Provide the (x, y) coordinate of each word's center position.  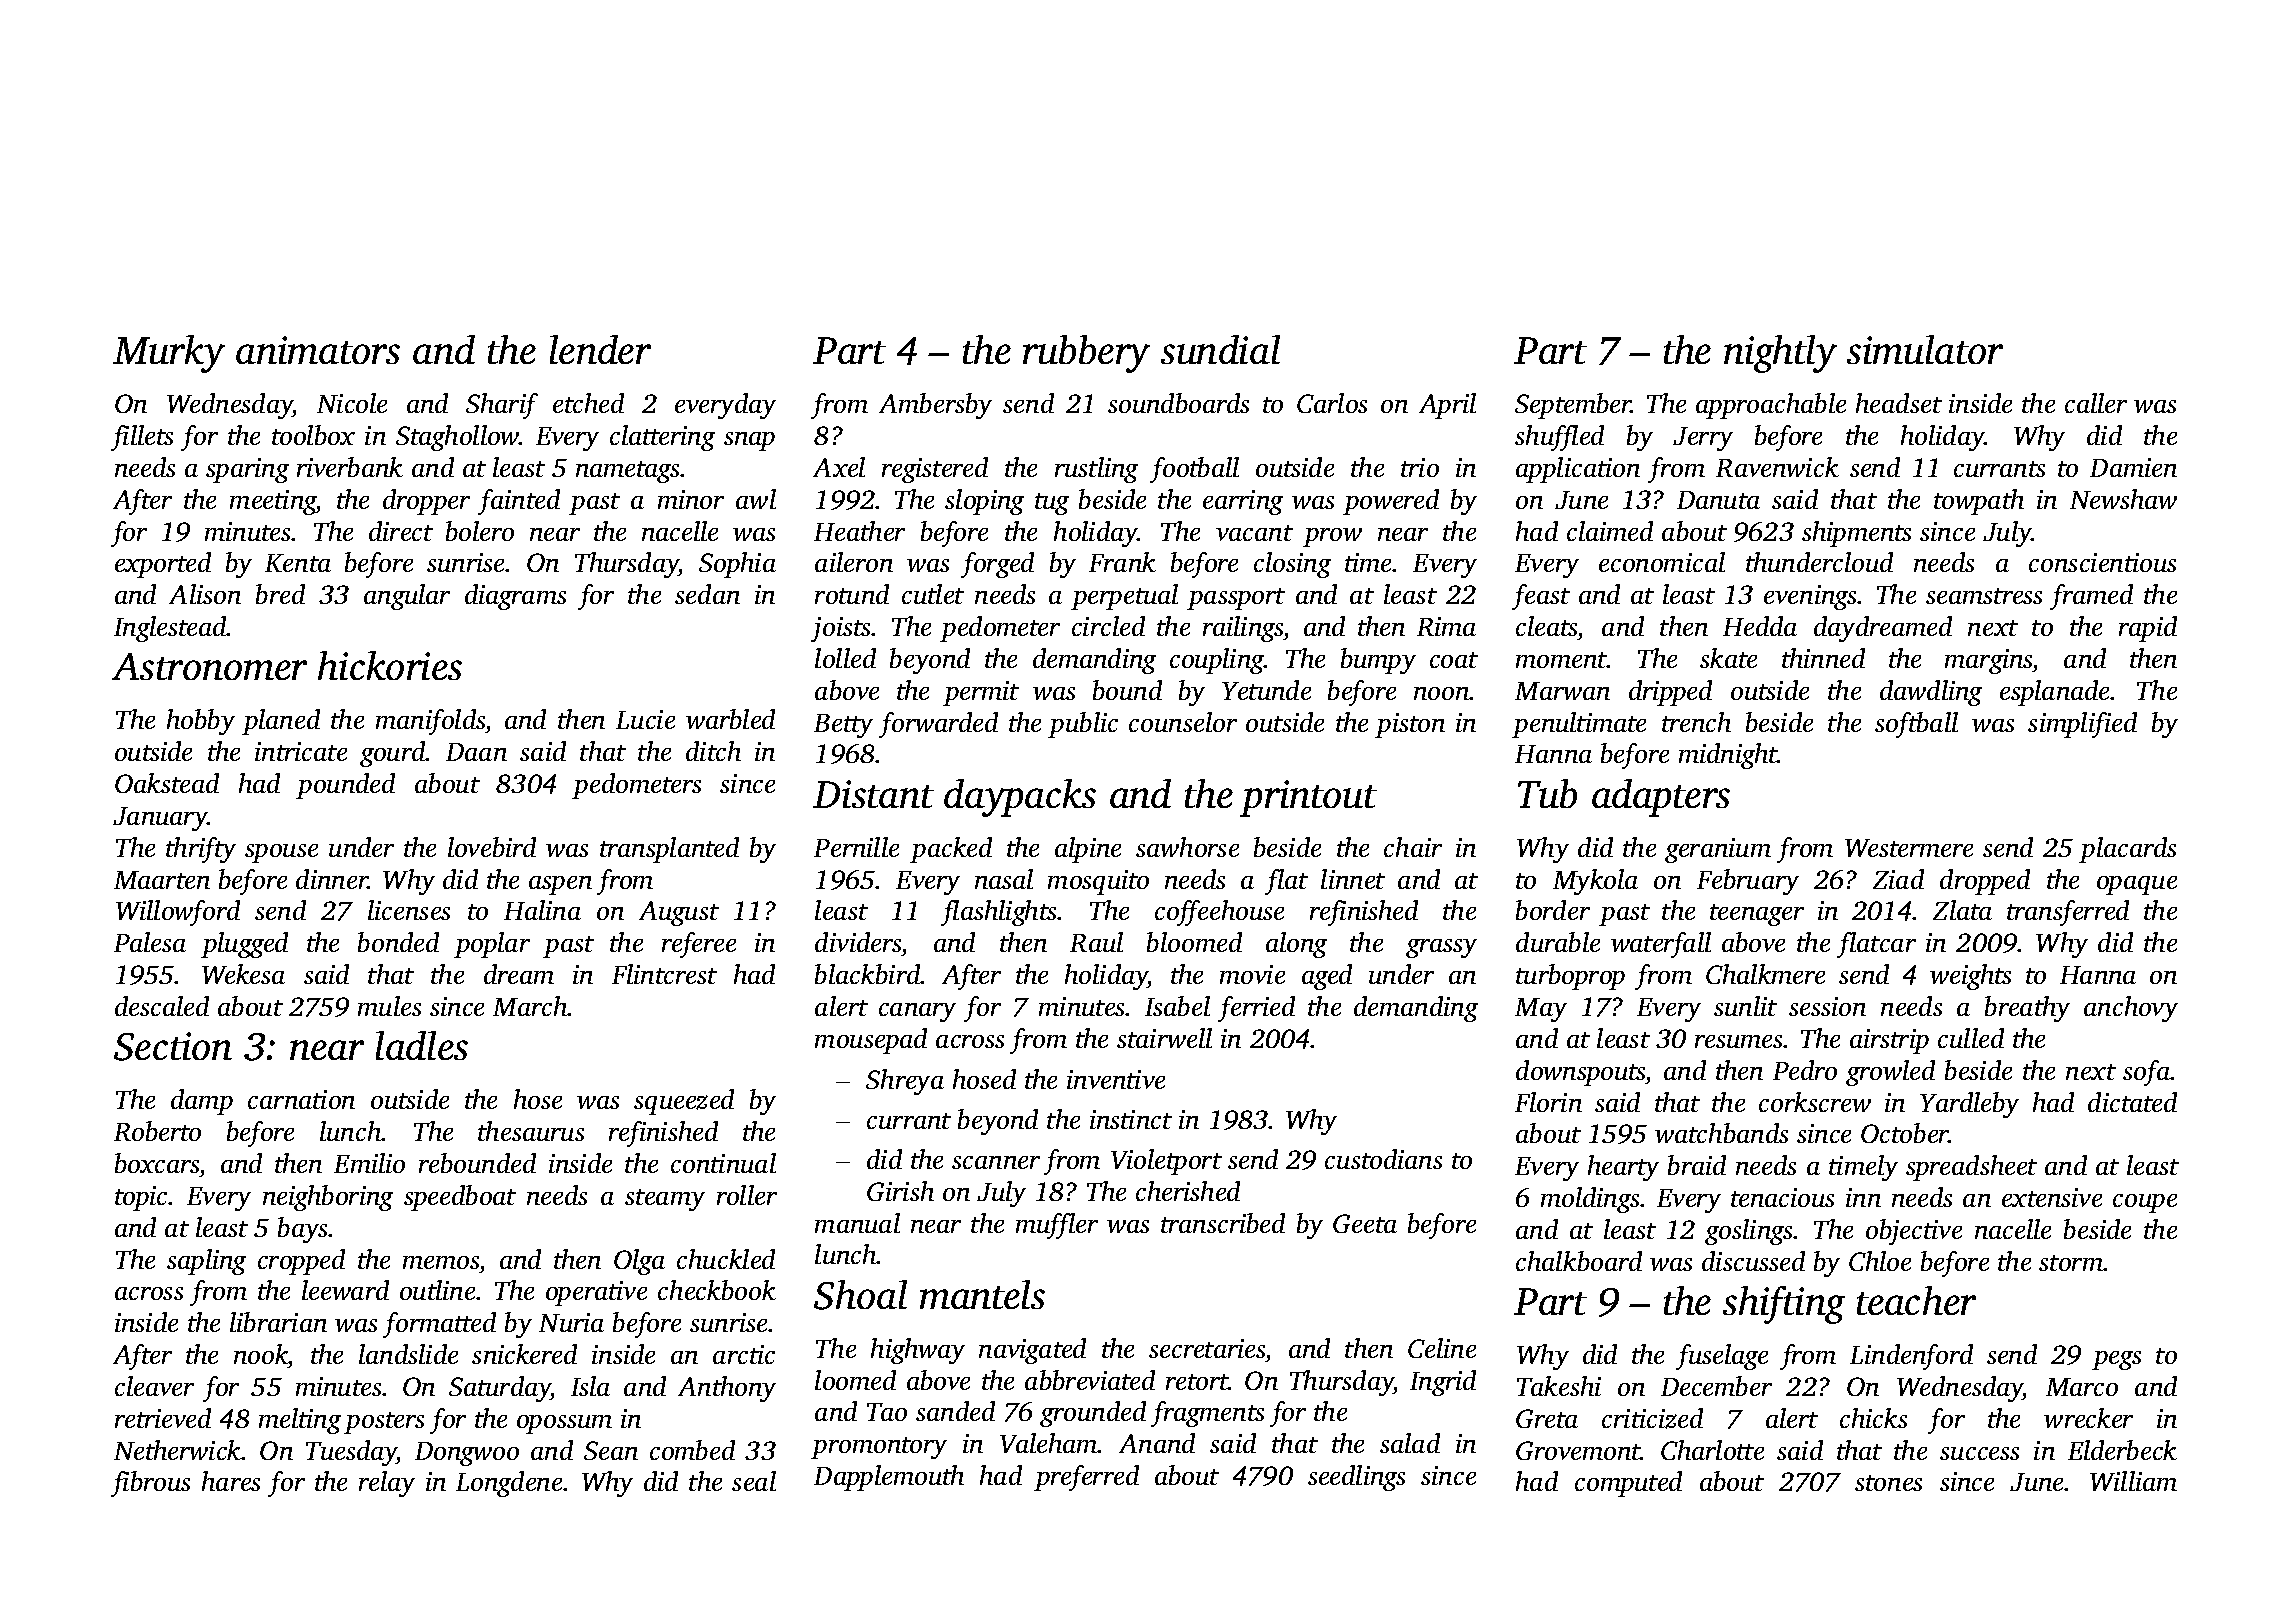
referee (699, 945)
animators (318, 350)
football (1194, 470)
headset (1899, 403)
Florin (1548, 1102)
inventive (1116, 1079)
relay (387, 1484)
